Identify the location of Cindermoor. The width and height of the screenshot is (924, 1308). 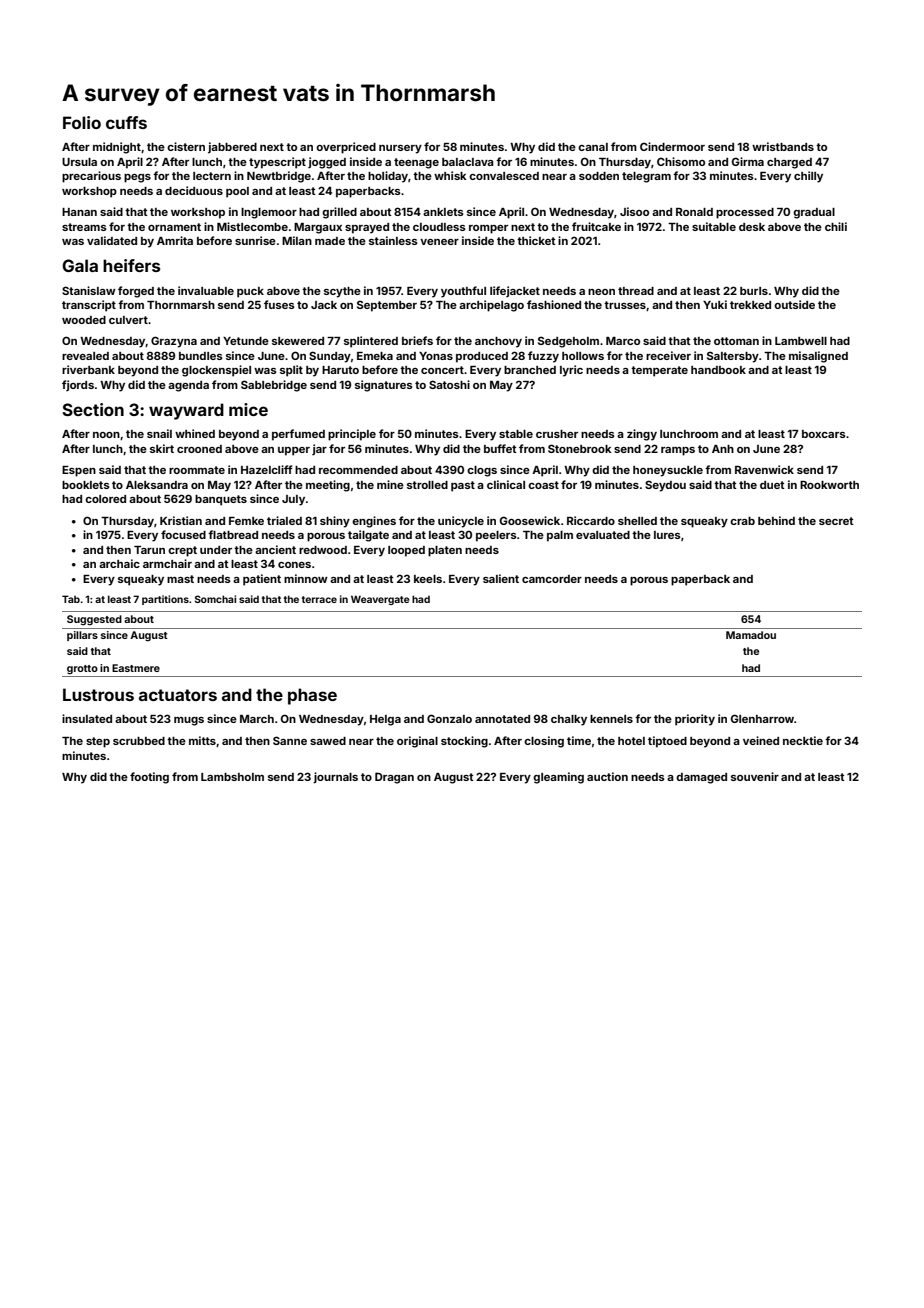
(672, 146).
